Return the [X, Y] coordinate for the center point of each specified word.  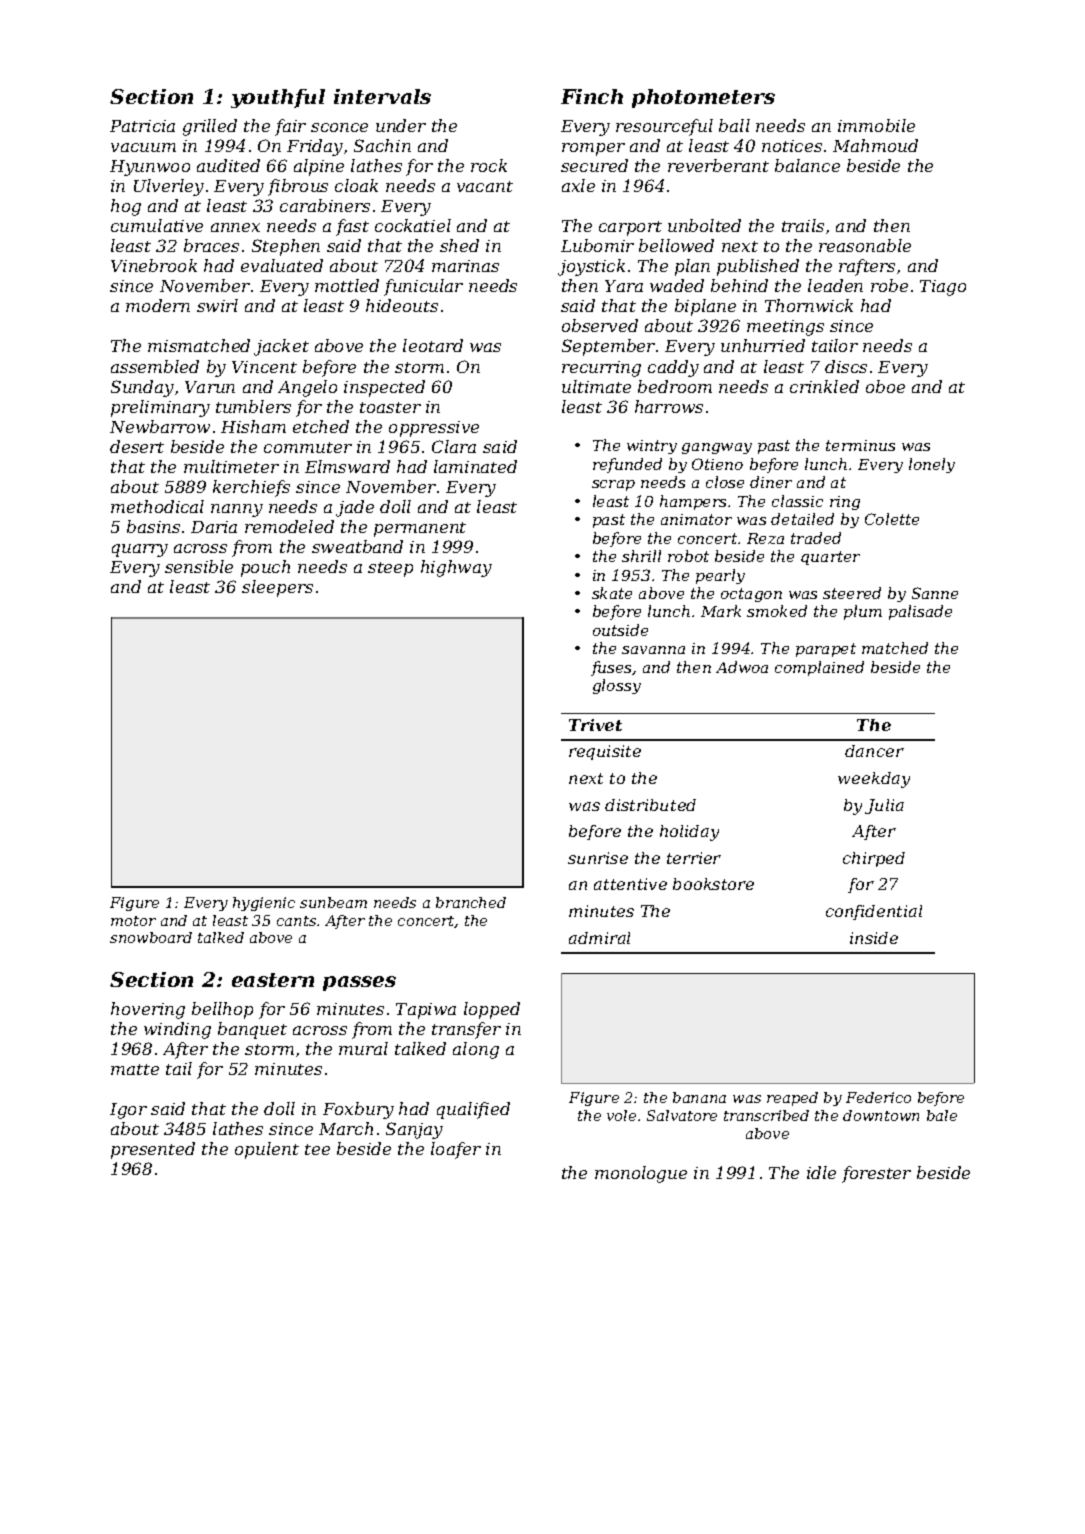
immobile [876, 125]
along [476, 1050]
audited [228, 165]
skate [612, 593]
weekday [874, 780]
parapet [826, 650]
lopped [492, 1010]
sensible [199, 566]
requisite [605, 752]
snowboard [151, 937]
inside [874, 938]
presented [153, 1150]
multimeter [231, 466]
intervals [382, 96]
